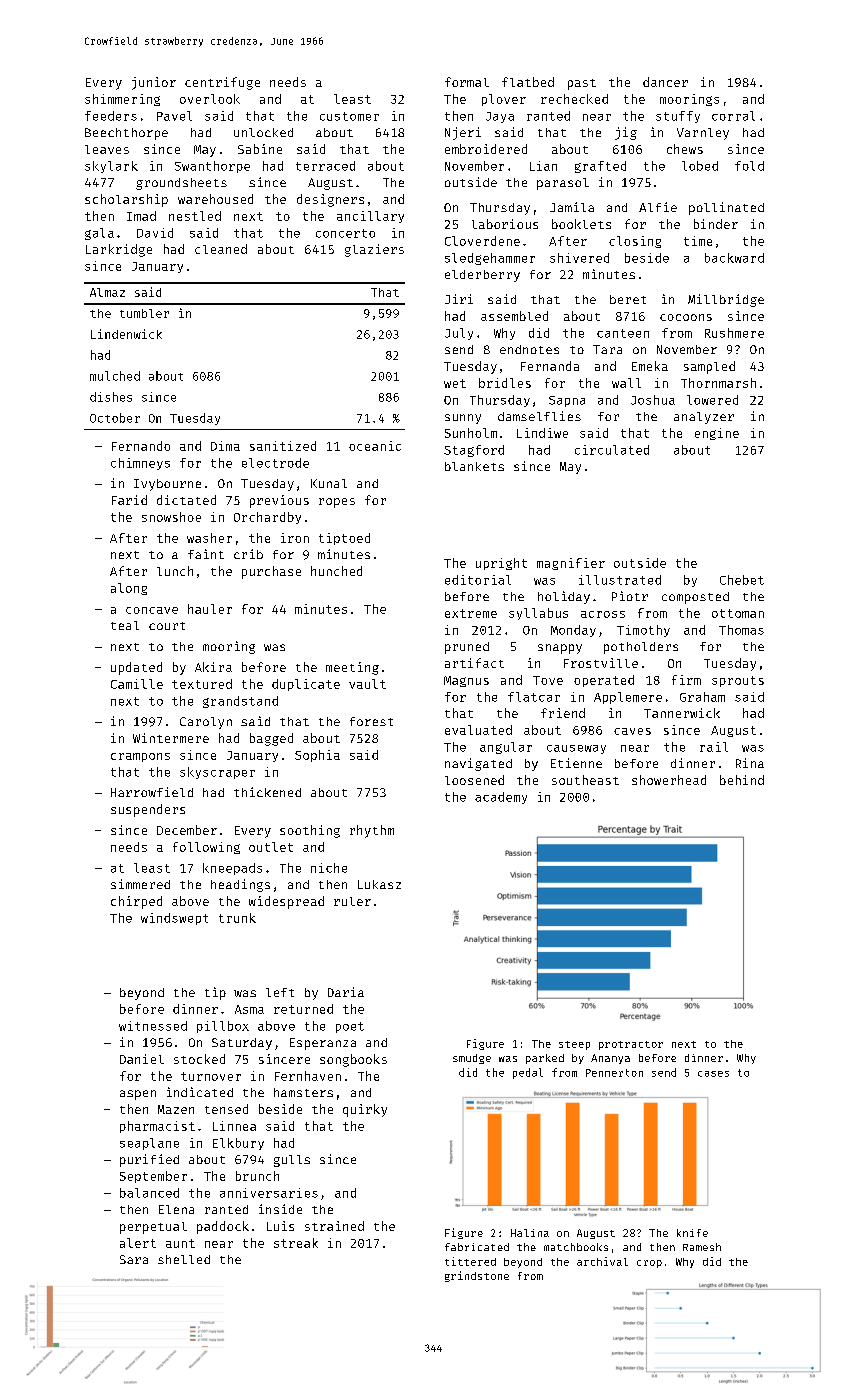 The image size is (849, 1400). I want to click on archival, so click(602, 1261).
